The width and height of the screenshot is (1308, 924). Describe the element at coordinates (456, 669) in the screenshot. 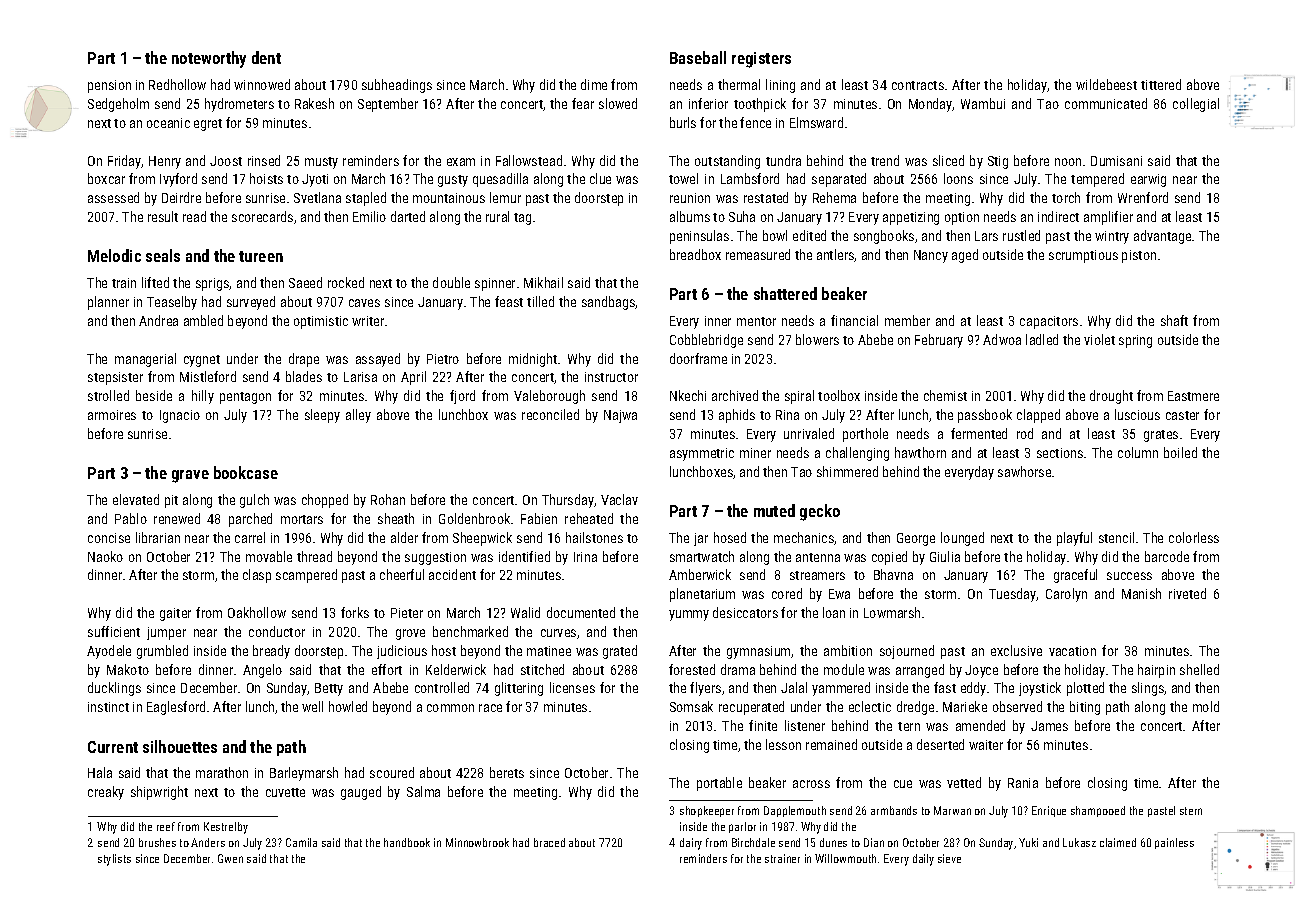

I see `Kelderwick` at that location.
